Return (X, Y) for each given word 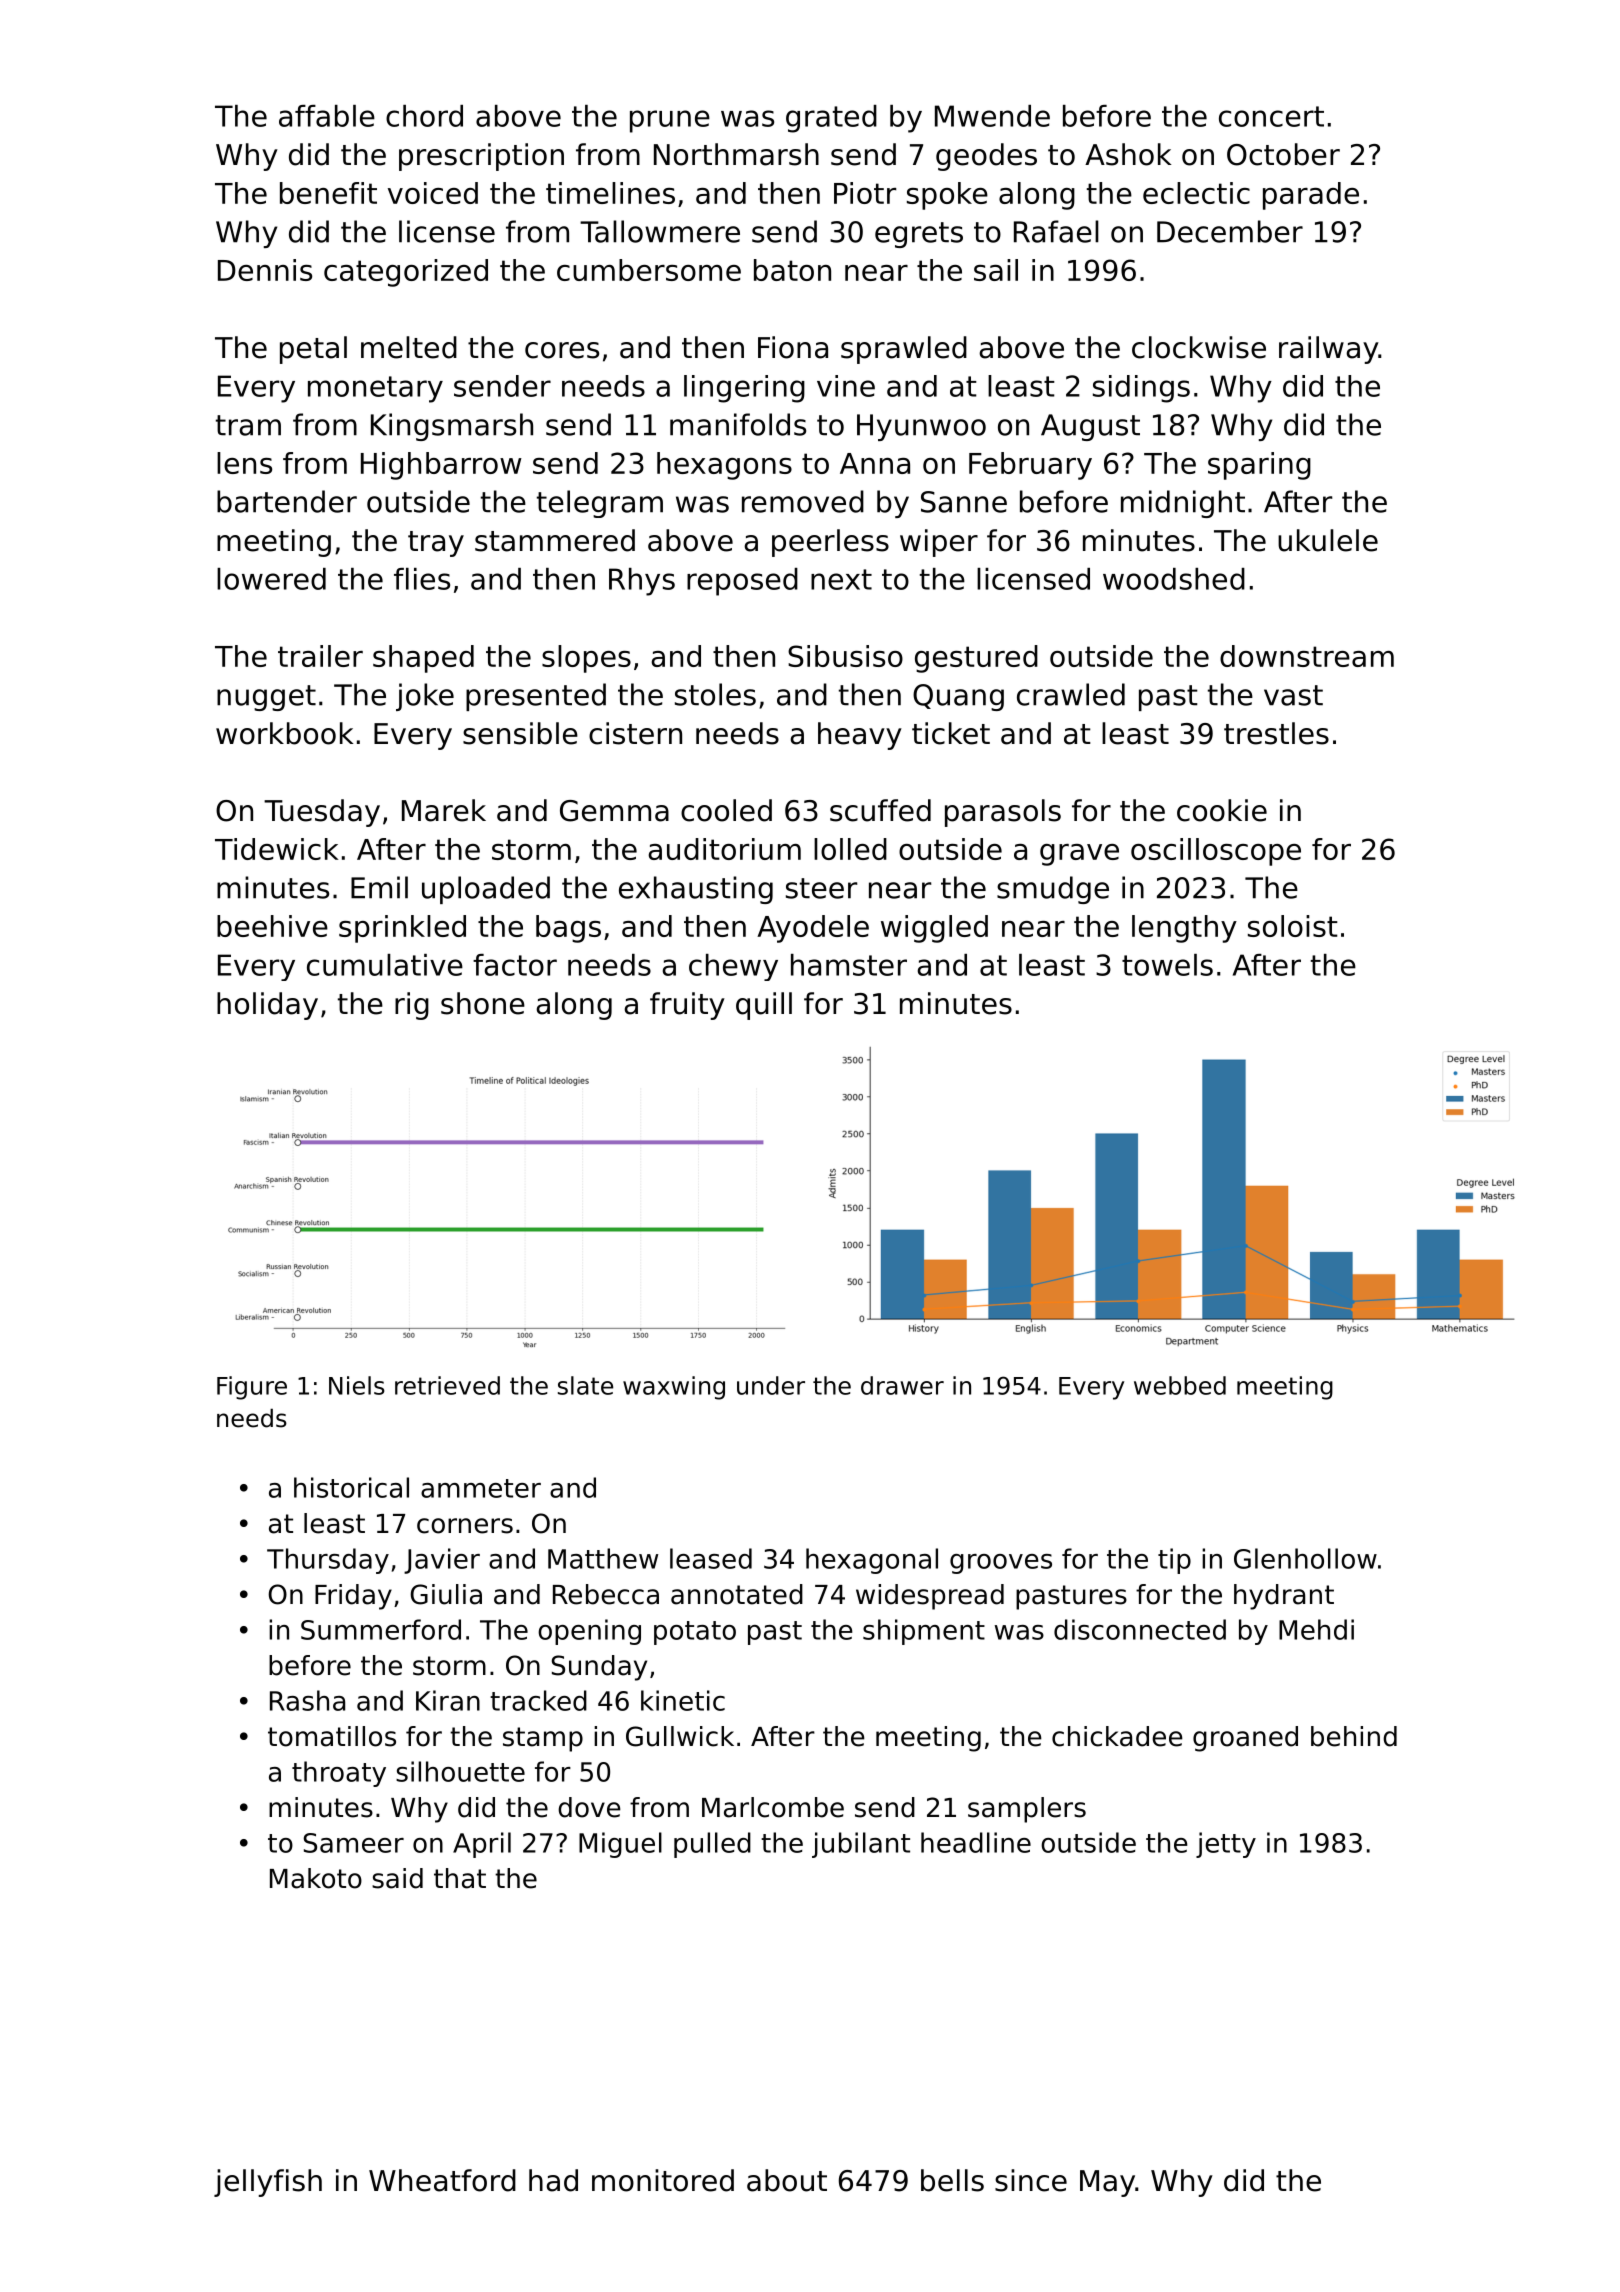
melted (409, 347)
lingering (744, 389)
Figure (252, 1388)
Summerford (381, 1629)
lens (244, 463)
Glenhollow (1305, 1558)
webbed (1180, 1385)
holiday (267, 1006)
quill (764, 1006)
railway (1328, 350)
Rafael (1056, 231)
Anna (875, 463)
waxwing (674, 1388)
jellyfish (268, 2183)
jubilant (861, 1845)
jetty (1226, 1845)
